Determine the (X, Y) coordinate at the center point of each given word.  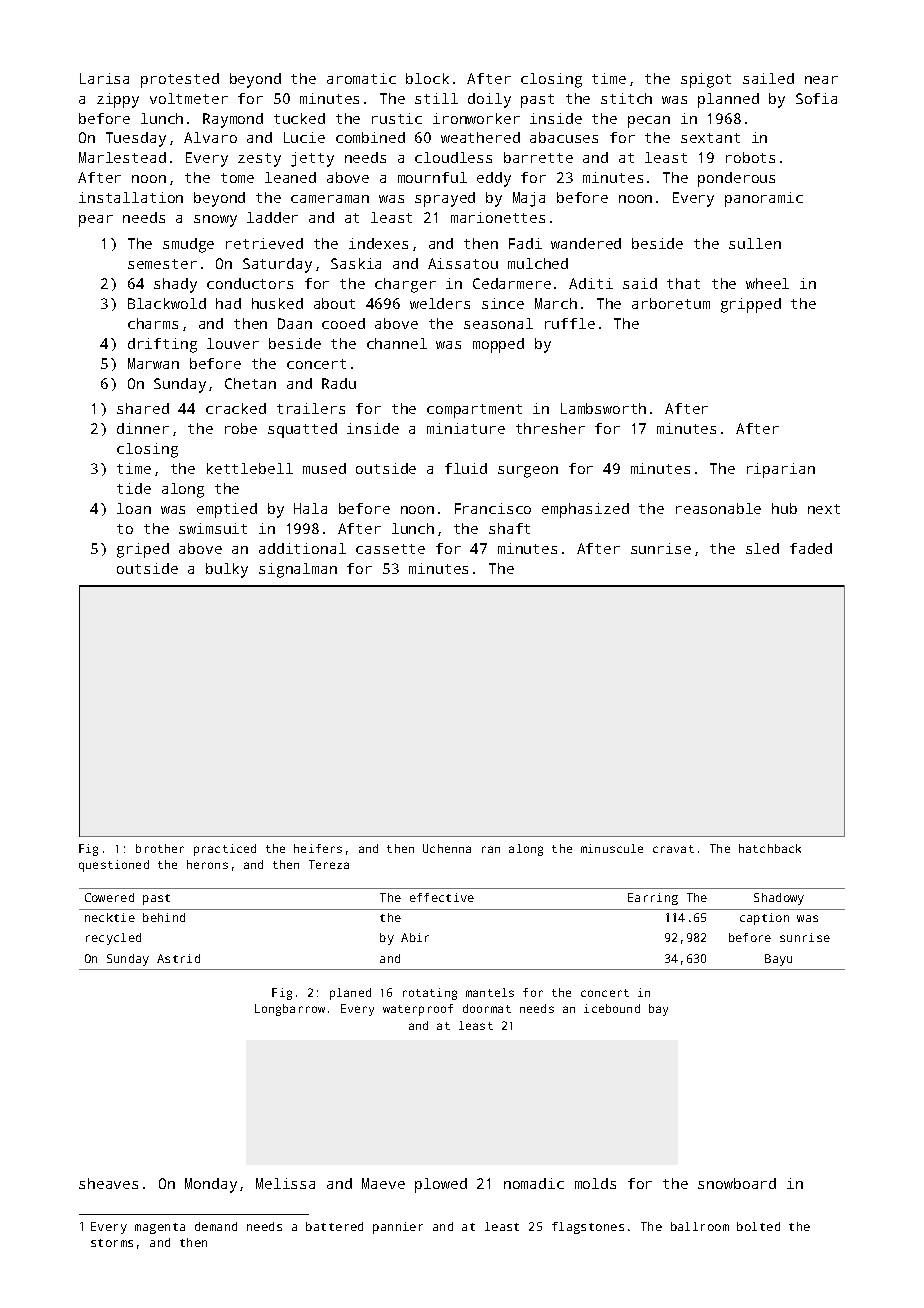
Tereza (329, 864)
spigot (706, 80)
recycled (113, 939)
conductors (250, 283)
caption (764, 919)
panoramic (764, 199)
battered (334, 1226)
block (427, 78)
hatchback (770, 848)
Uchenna (447, 848)
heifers (318, 848)
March (556, 303)
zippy (118, 100)
